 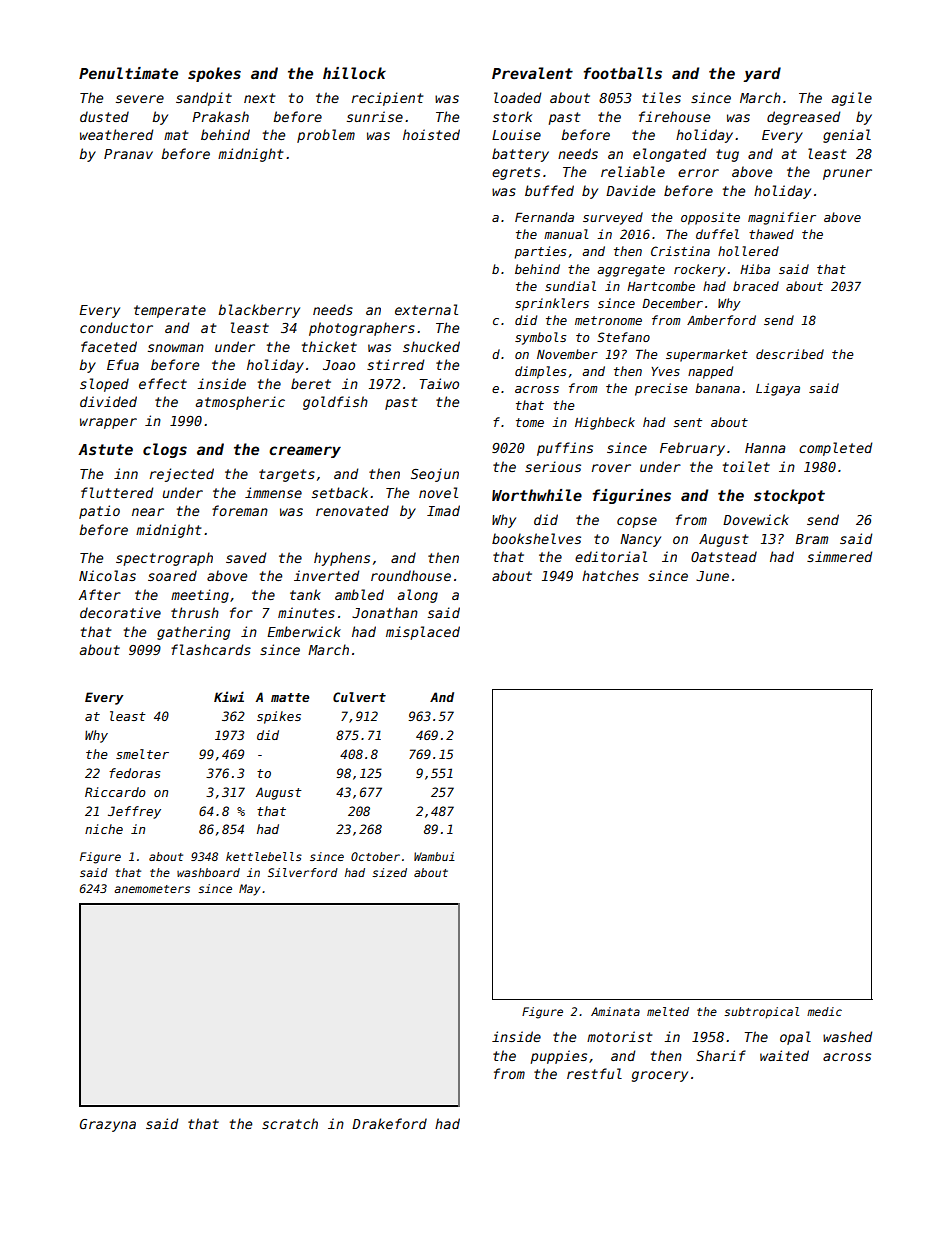 I want to click on Drakeford, so click(x=389, y=1123).
